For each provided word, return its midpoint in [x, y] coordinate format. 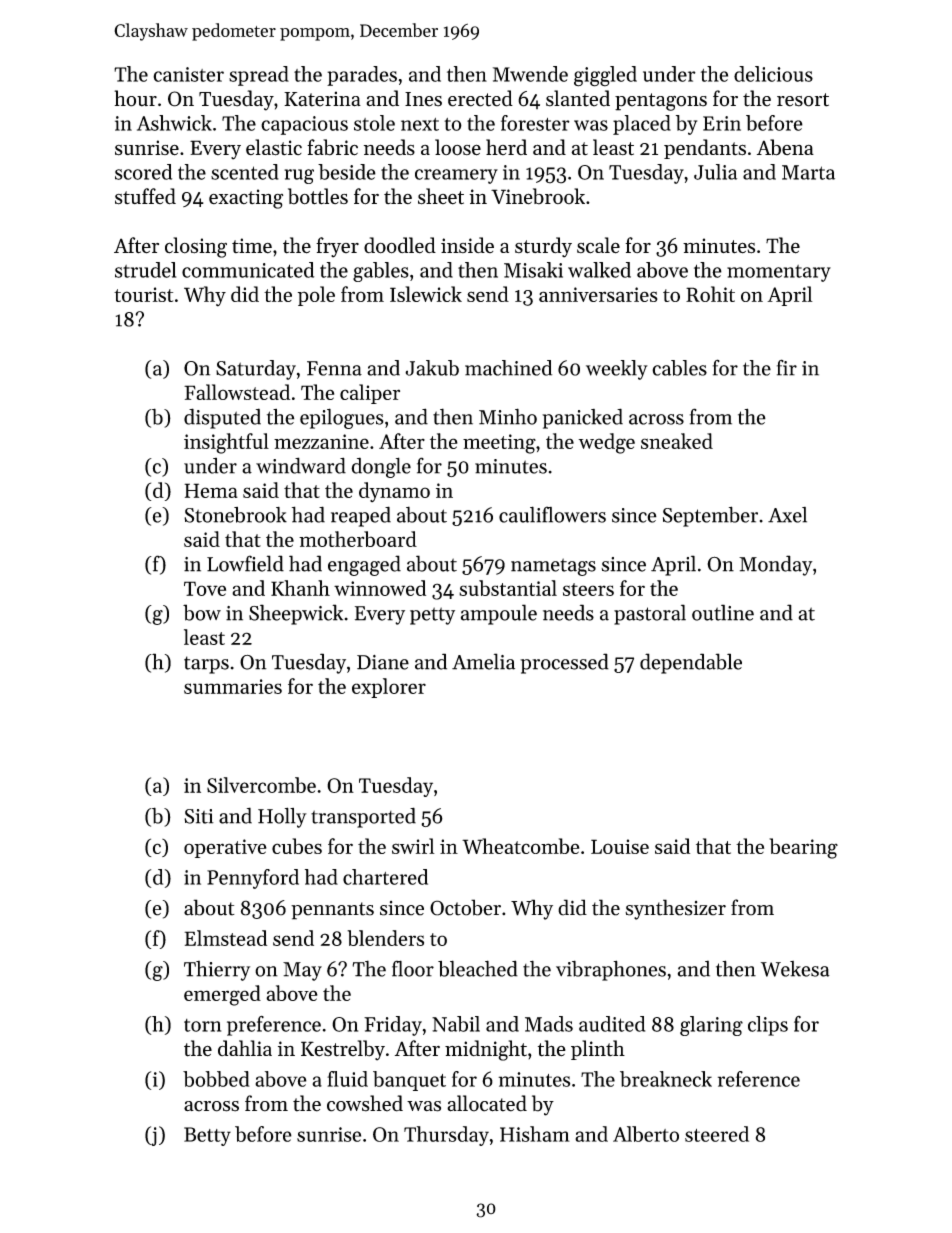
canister [188, 74]
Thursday [446, 1136]
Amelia [483, 661]
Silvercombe [261, 785]
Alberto [646, 1134]
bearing [803, 848]
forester [535, 123]
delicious [773, 74]
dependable [691, 663]
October [465, 907]
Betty [207, 1136]
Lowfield [245, 563]
